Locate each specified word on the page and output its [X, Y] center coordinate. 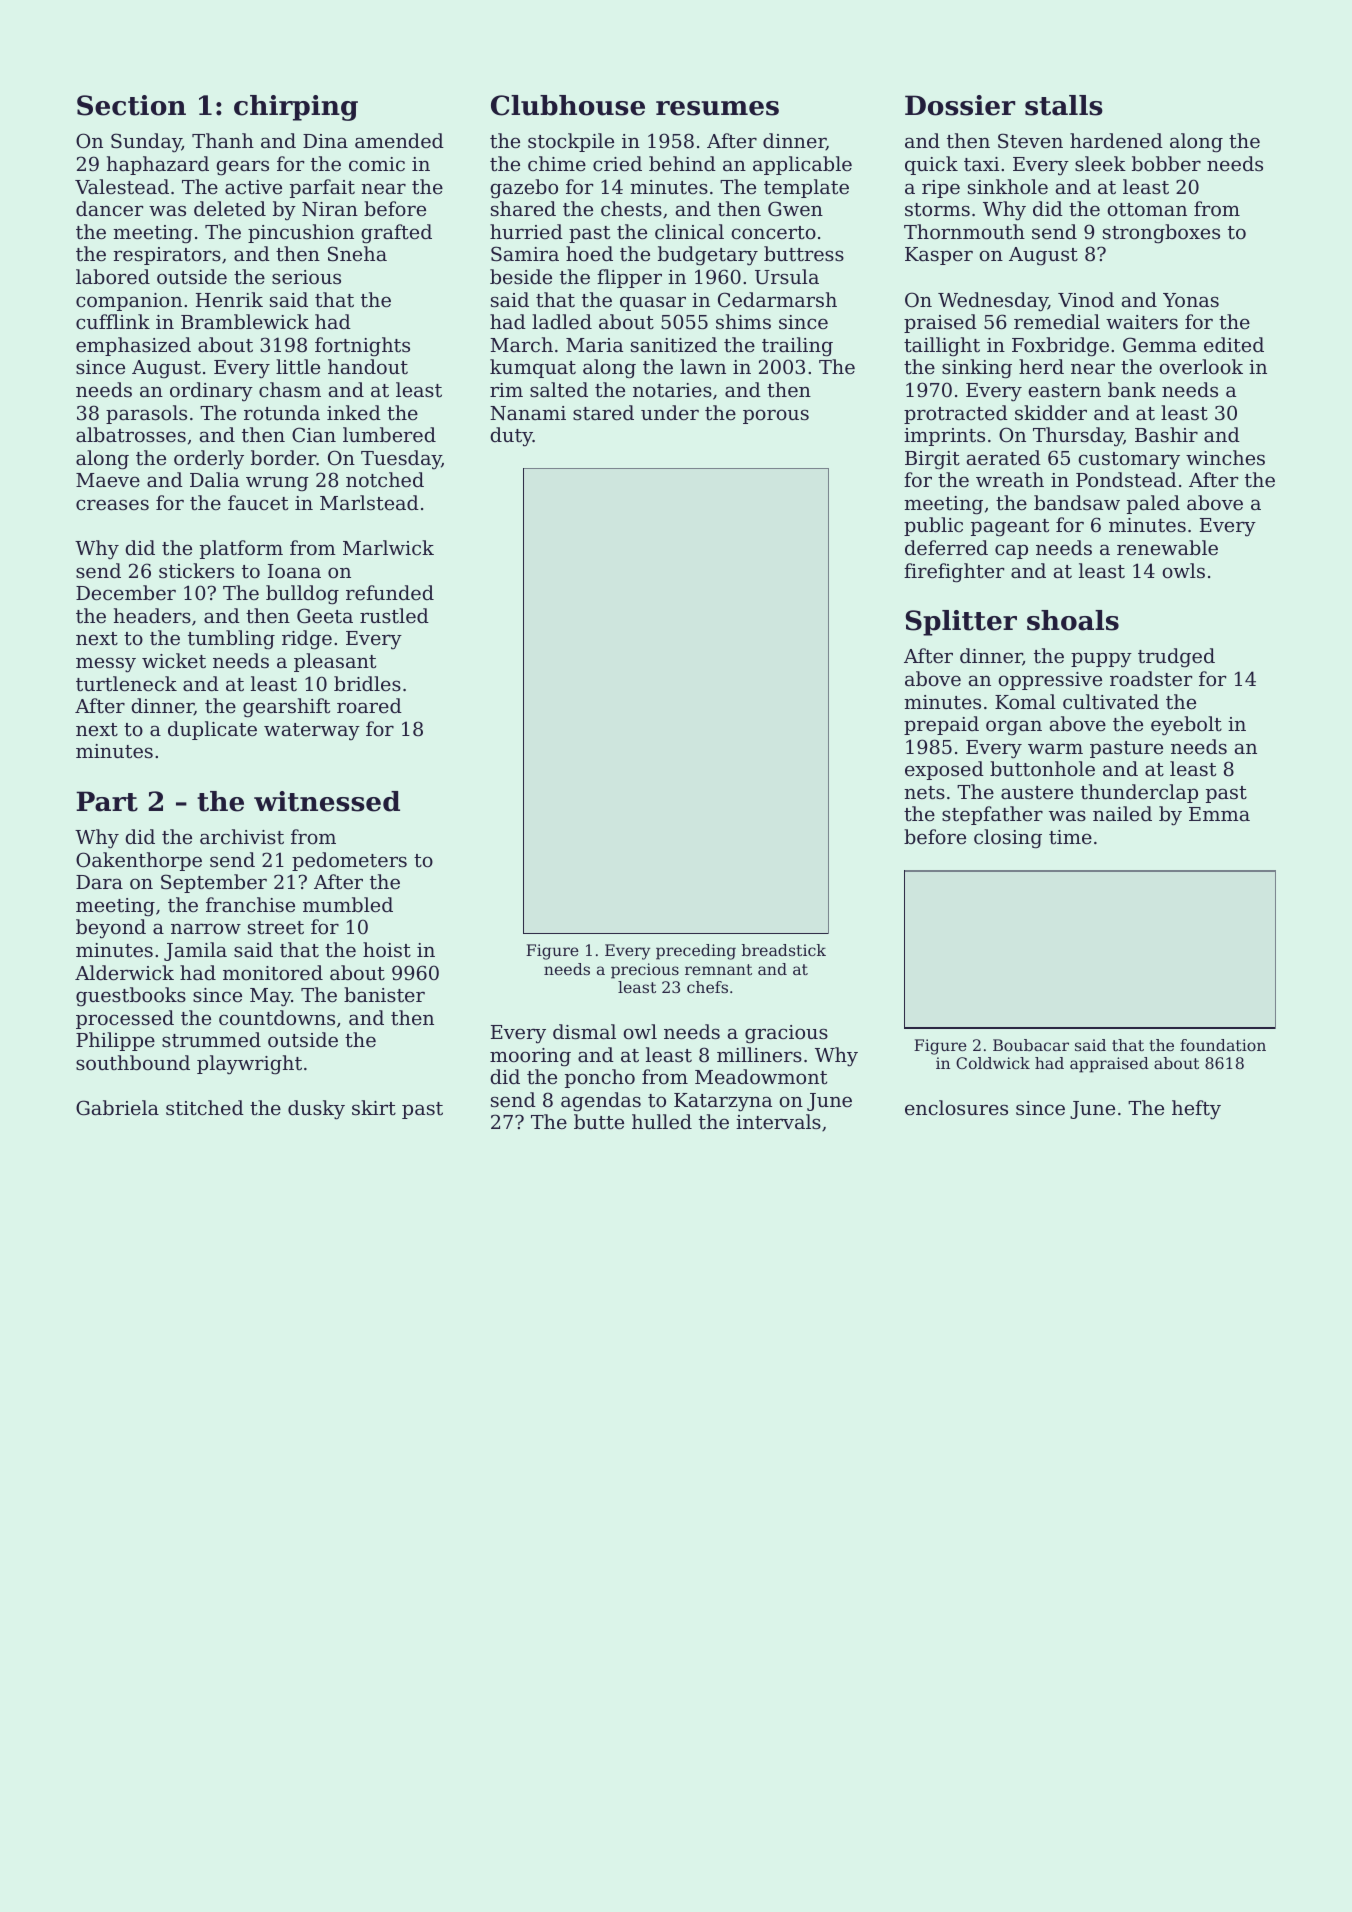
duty [511, 437]
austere [1037, 792]
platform [241, 549]
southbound [133, 1062]
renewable [1167, 547]
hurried [526, 231]
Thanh [223, 140]
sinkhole [1008, 186]
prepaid [941, 725]
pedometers [349, 861]
